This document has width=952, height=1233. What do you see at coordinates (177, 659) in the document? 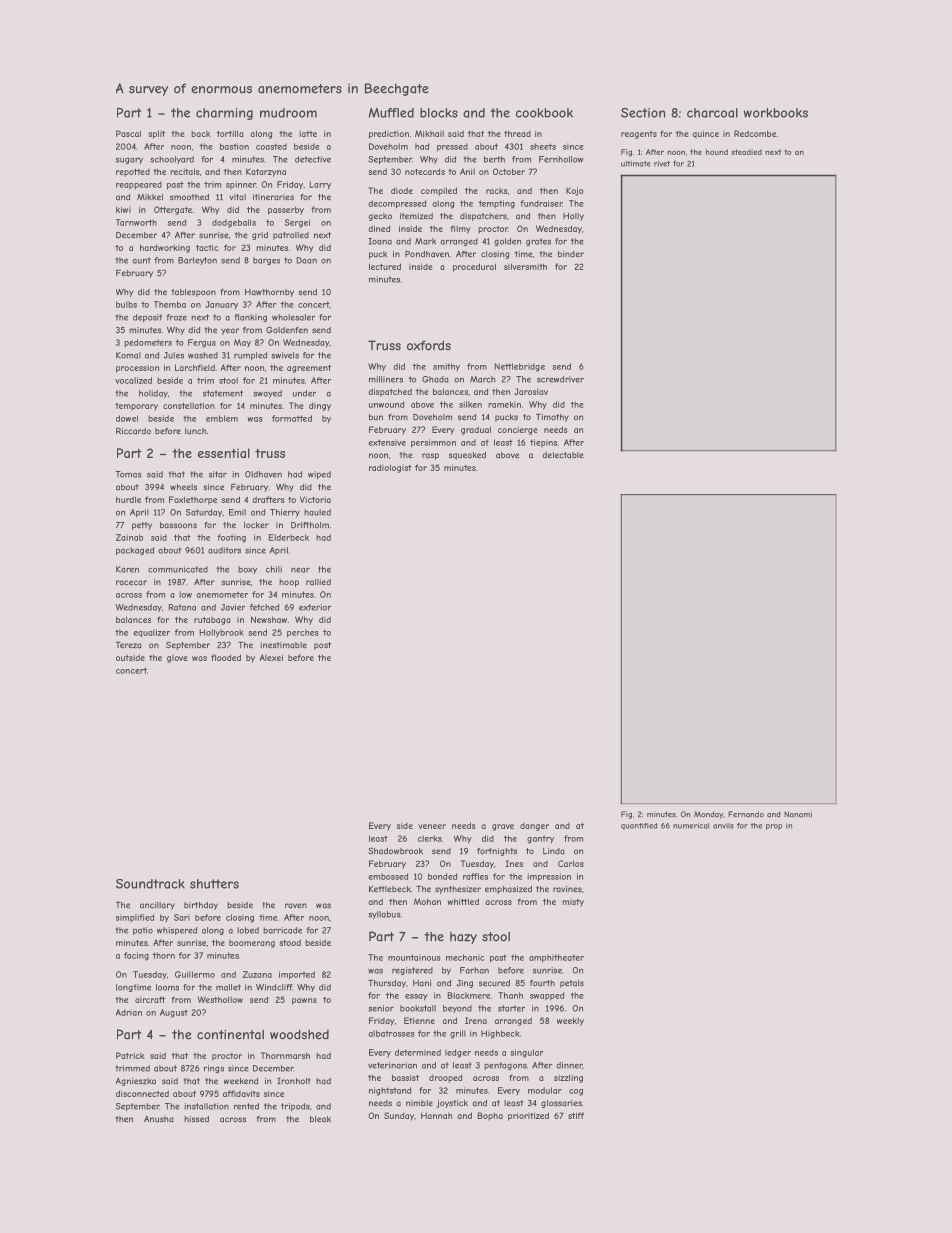
I see `glove` at bounding box center [177, 659].
